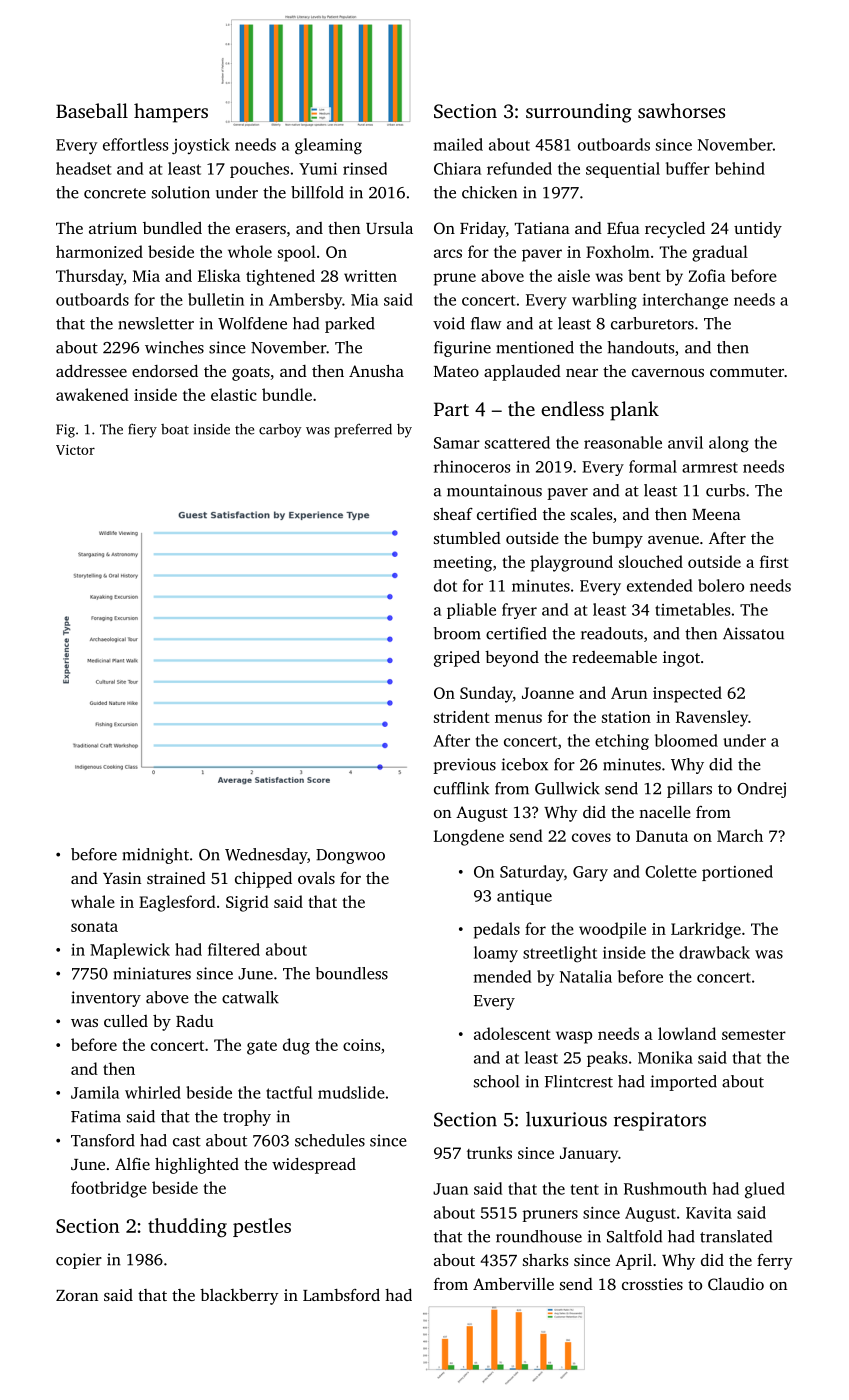 The image size is (849, 1400). I want to click on behind, so click(740, 168).
